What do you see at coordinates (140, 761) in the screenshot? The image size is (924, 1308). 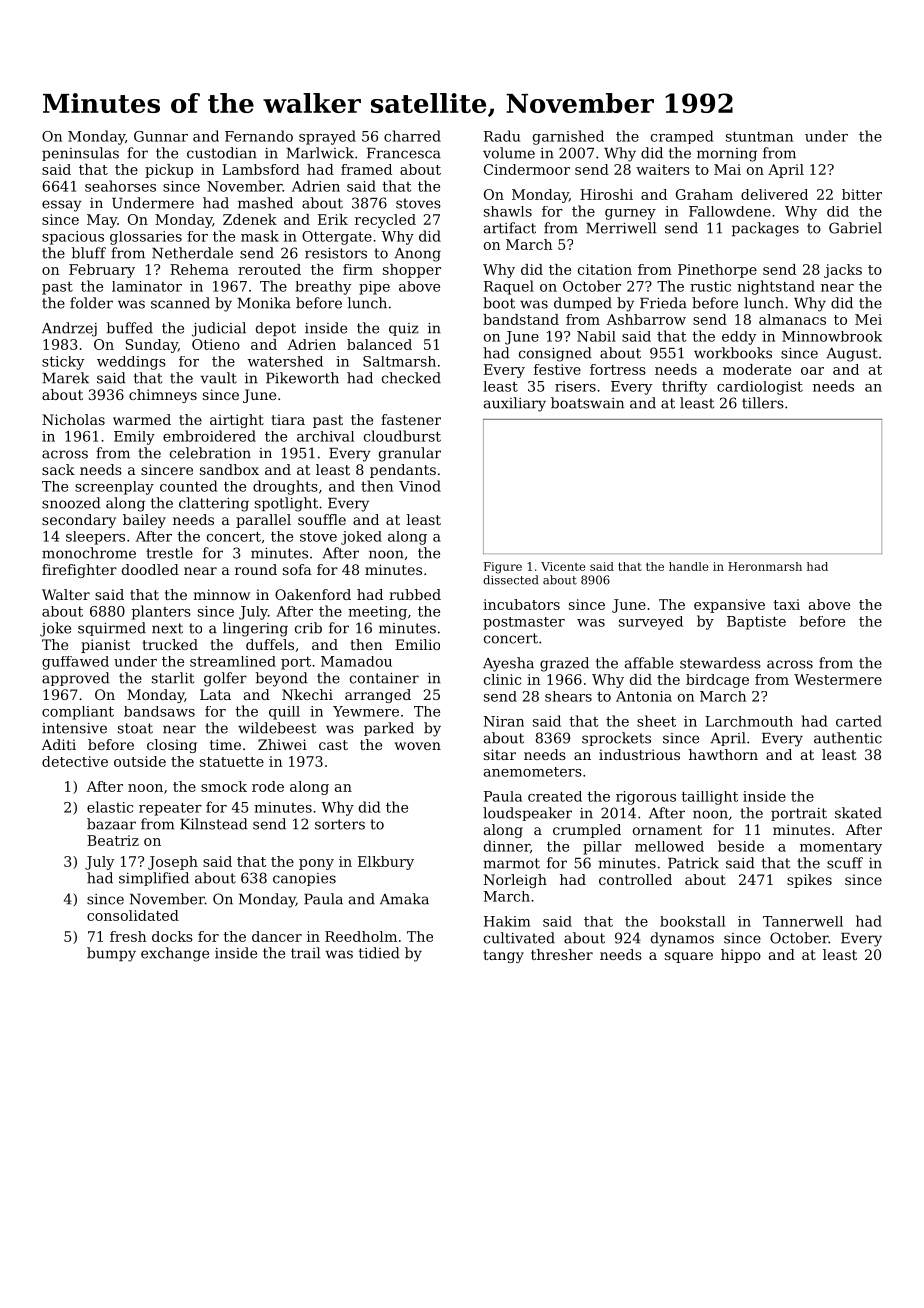 I see `outside` at bounding box center [140, 761].
